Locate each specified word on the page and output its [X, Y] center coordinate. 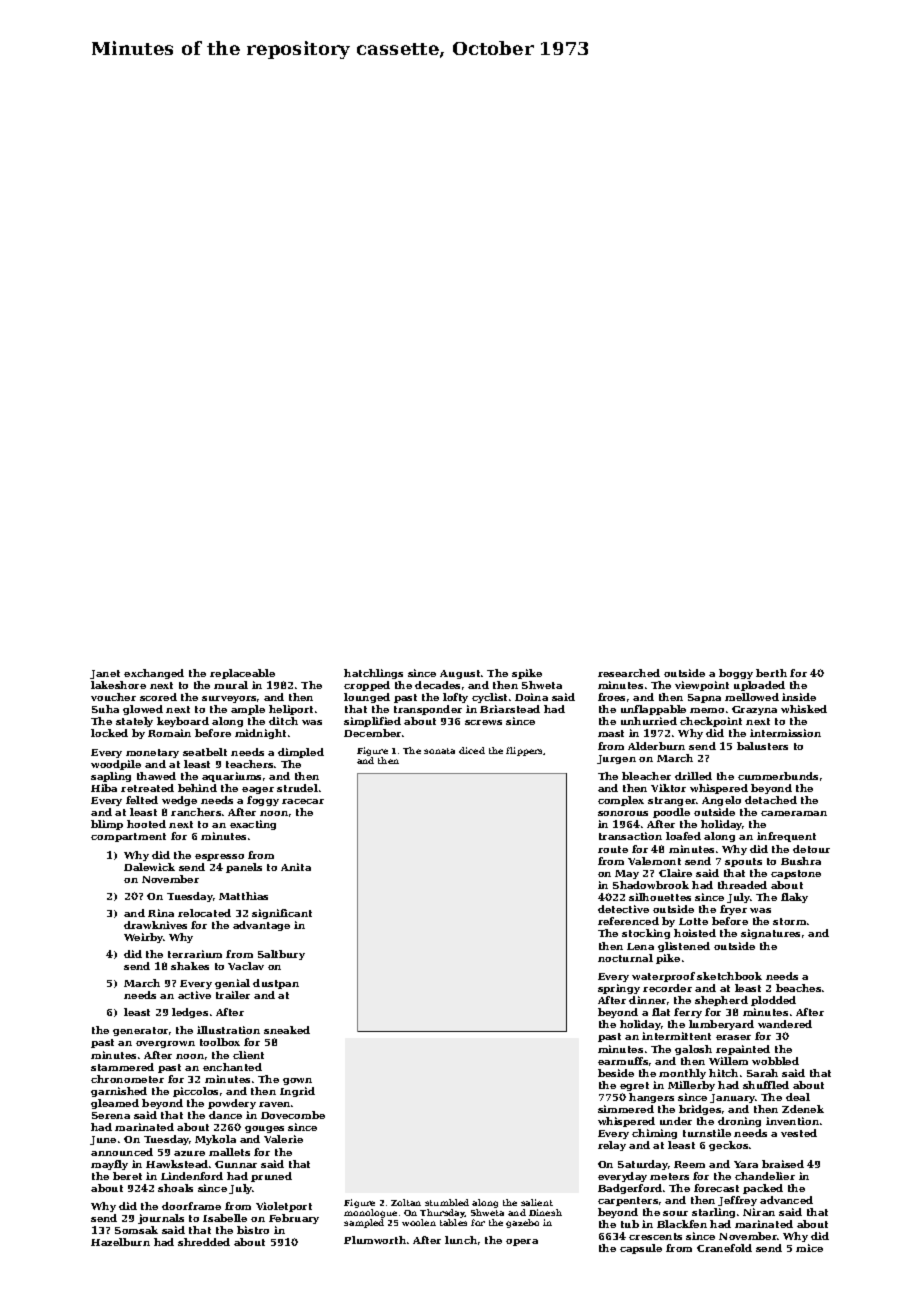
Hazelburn [120, 1242]
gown [297, 1081]
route [613, 849]
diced [472, 750]
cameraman [794, 813]
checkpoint [711, 722]
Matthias [243, 896]
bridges [700, 1110]
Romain [169, 733]
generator [140, 1031]
